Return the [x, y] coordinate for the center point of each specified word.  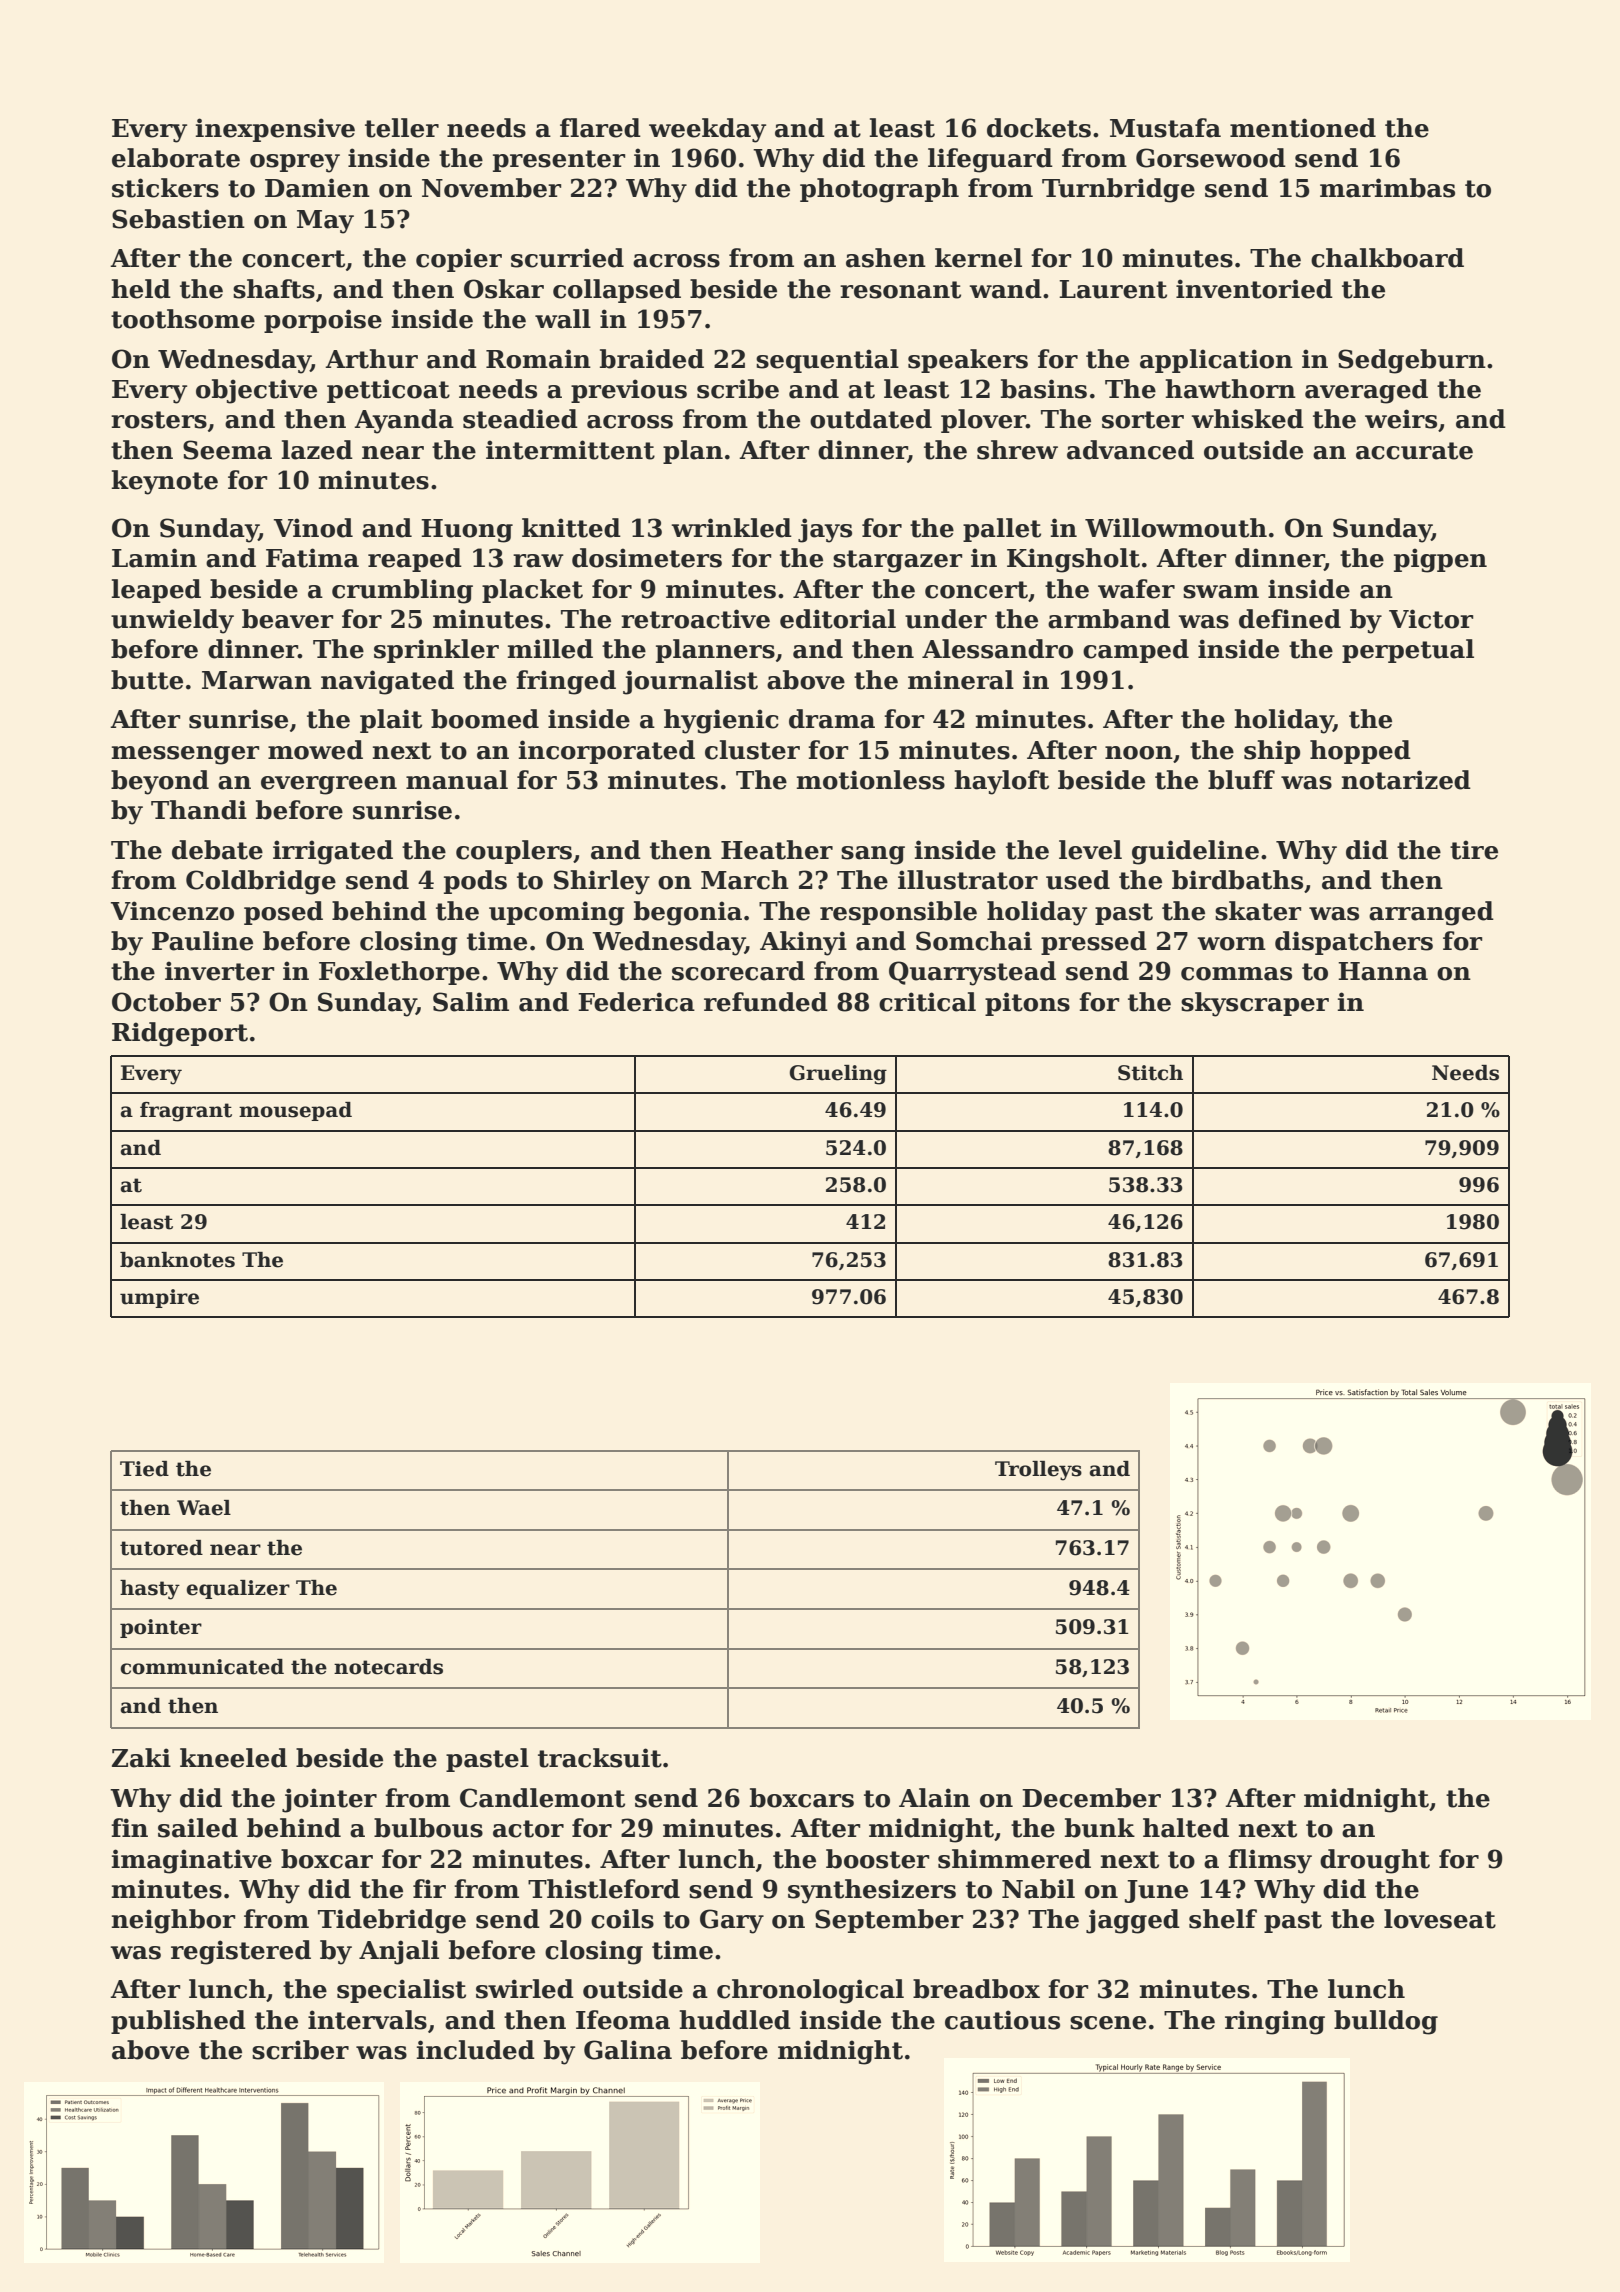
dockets [1039, 128]
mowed [315, 750]
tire [1474, 850]
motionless [871, 780]
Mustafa [1165, 128]
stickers [165, 188]
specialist [401, 1991]
